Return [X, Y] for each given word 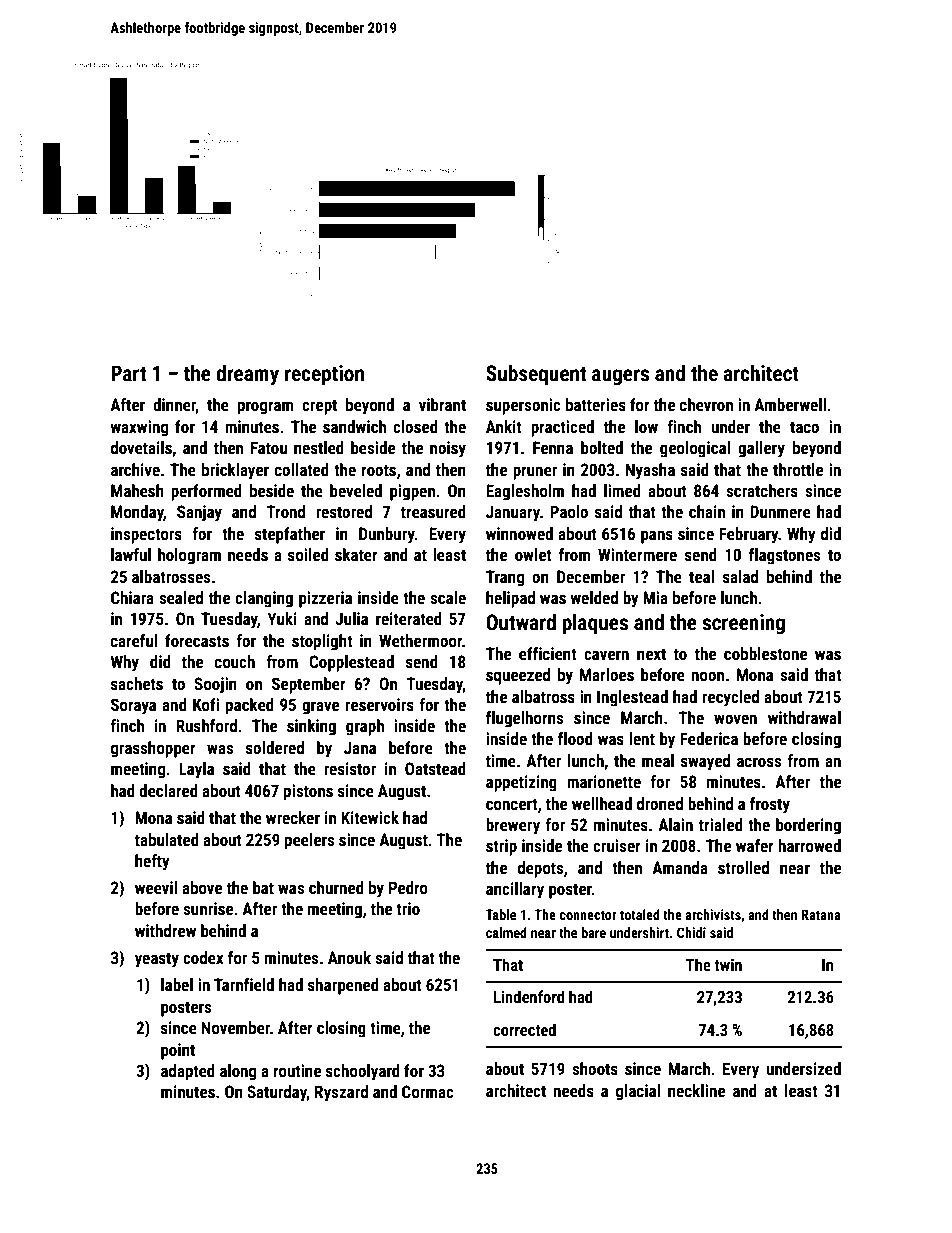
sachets [137, 683]
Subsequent [536, 375]
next [651, 654]
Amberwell [790, 404]
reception [324, 375]
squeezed [518, 676]
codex [203, 957]
